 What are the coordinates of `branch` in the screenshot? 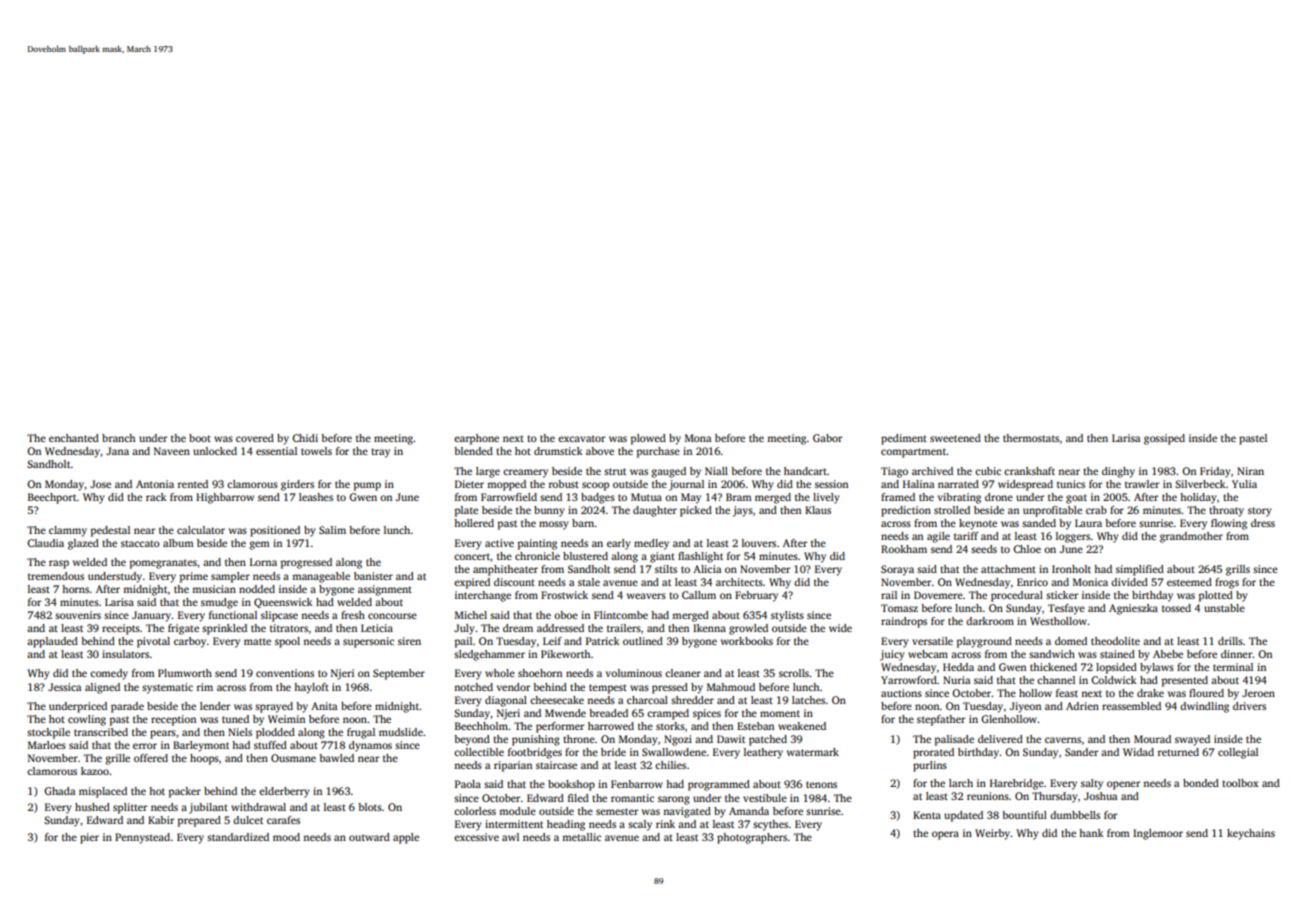 It's located at (118, 438).
